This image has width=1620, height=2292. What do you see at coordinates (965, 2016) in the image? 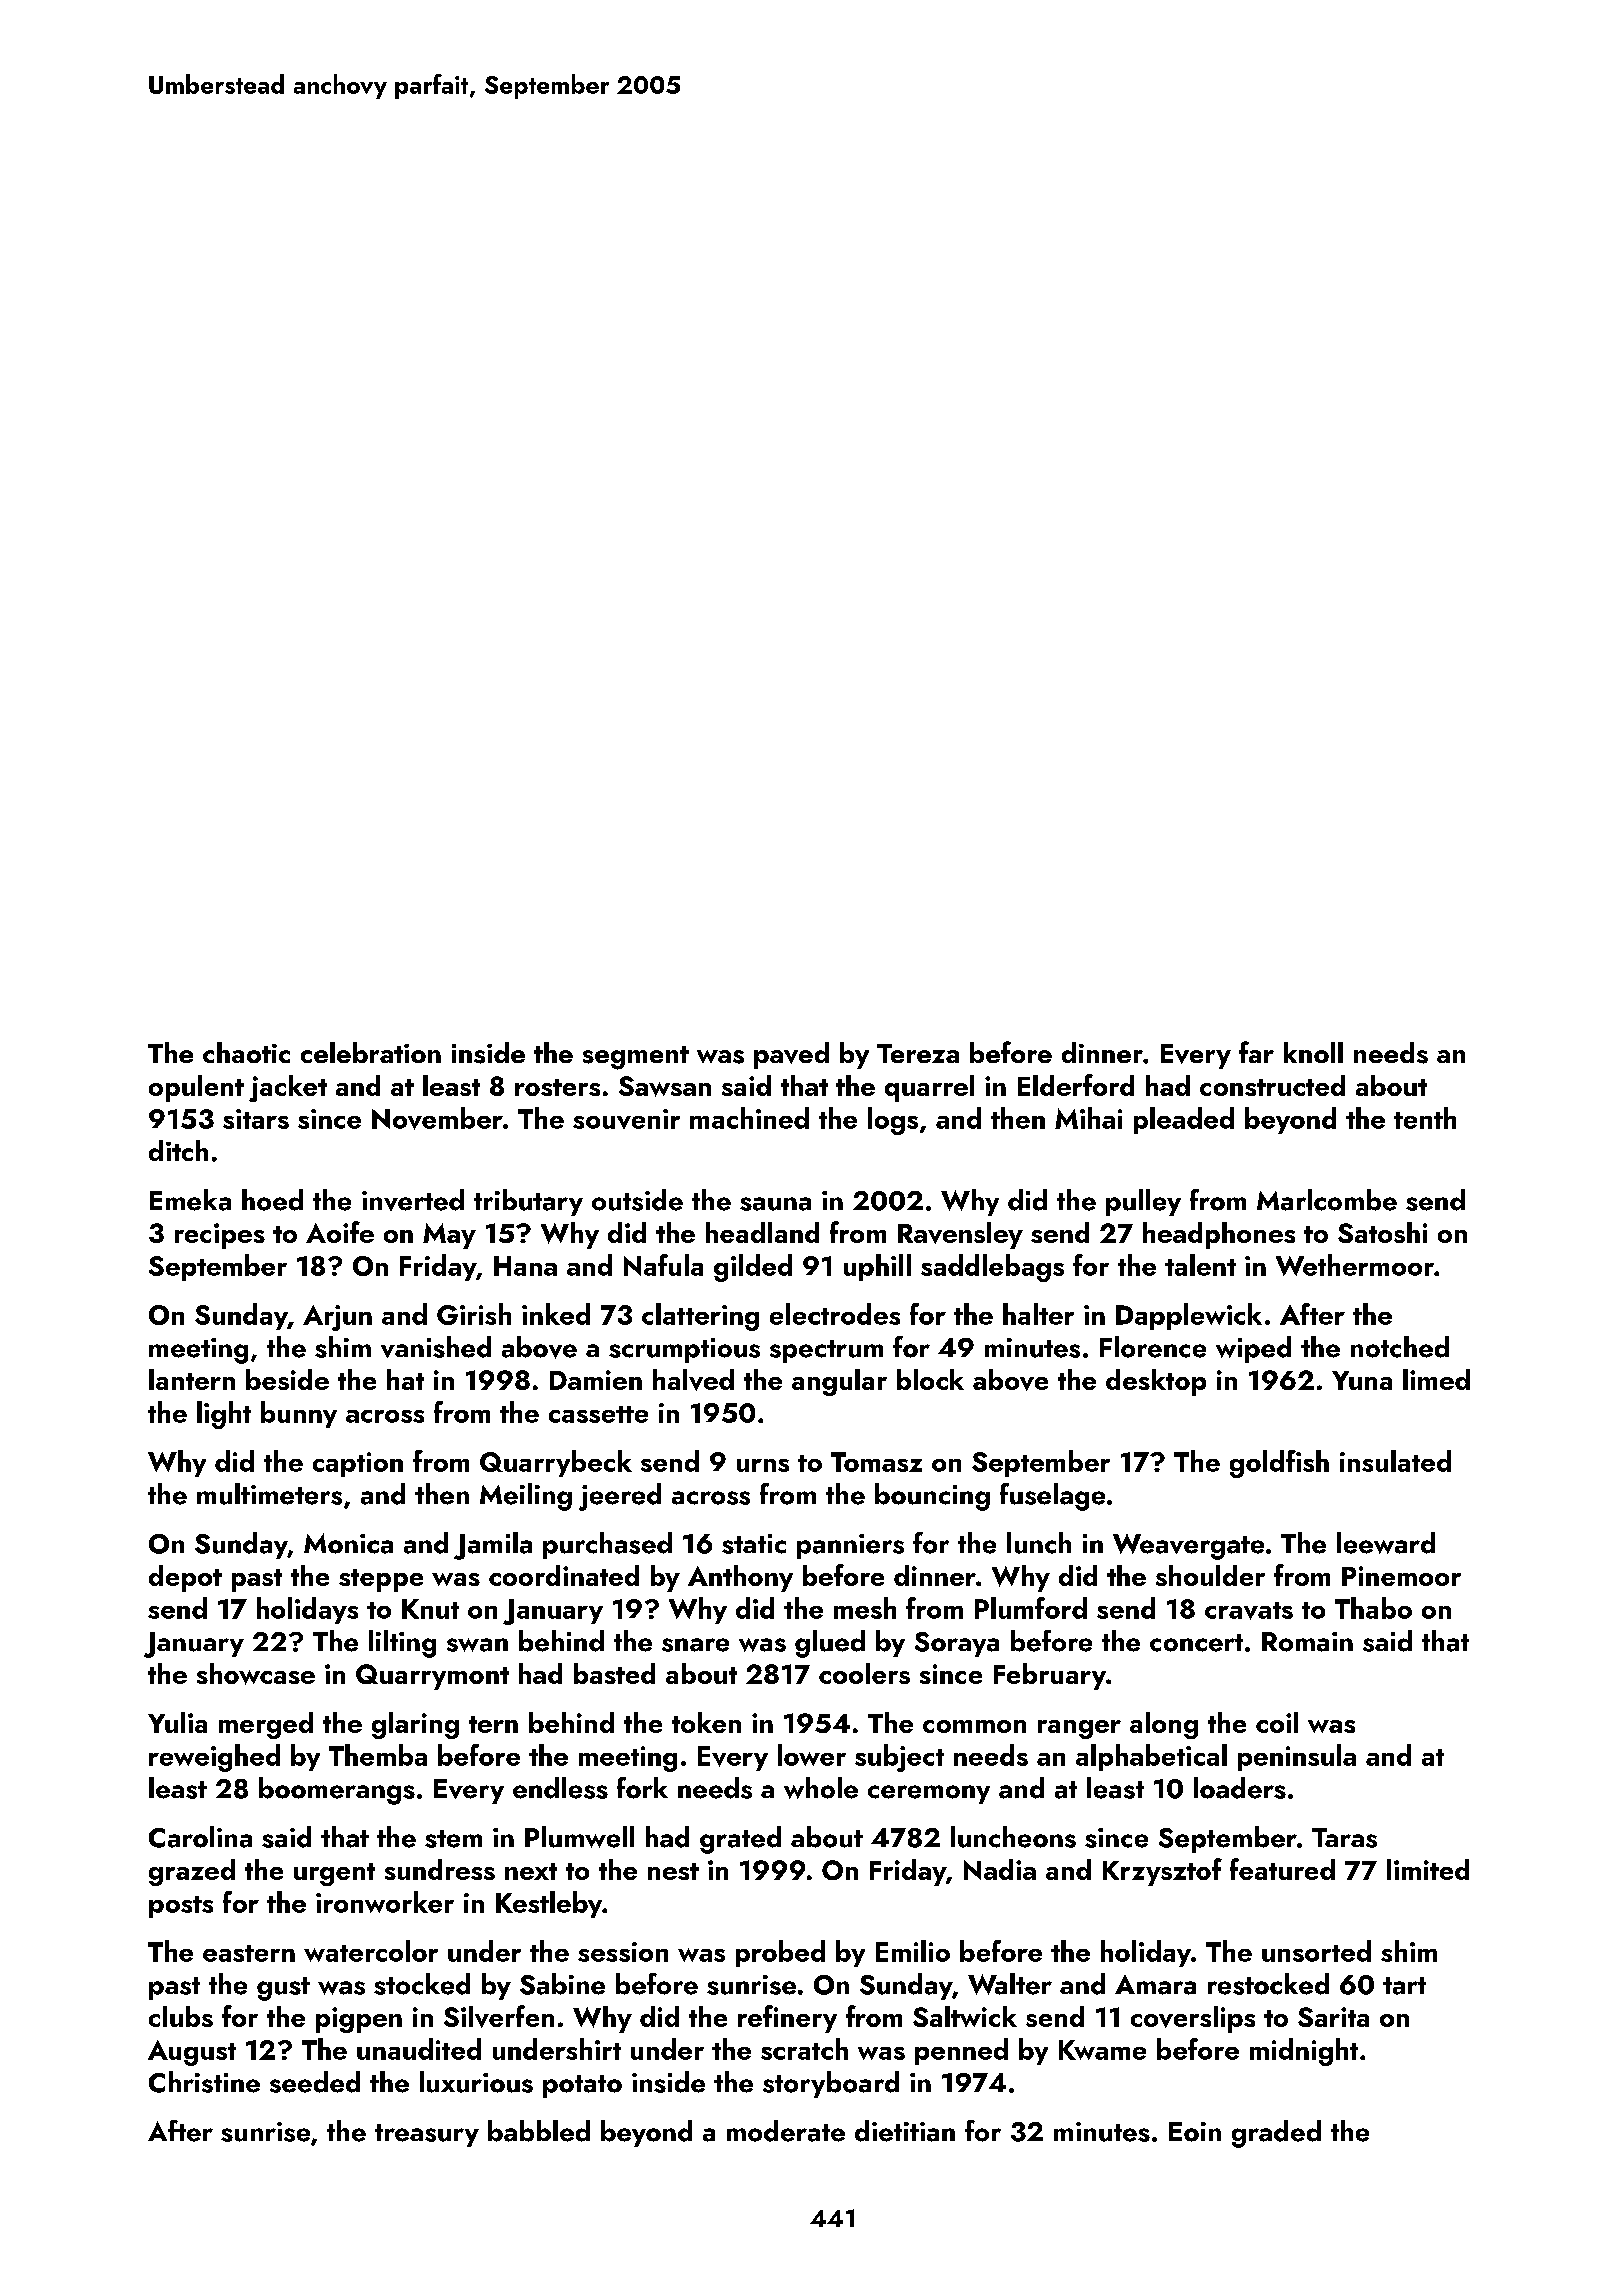
I see `Saltwick` at bounding box center [965, 2016].
